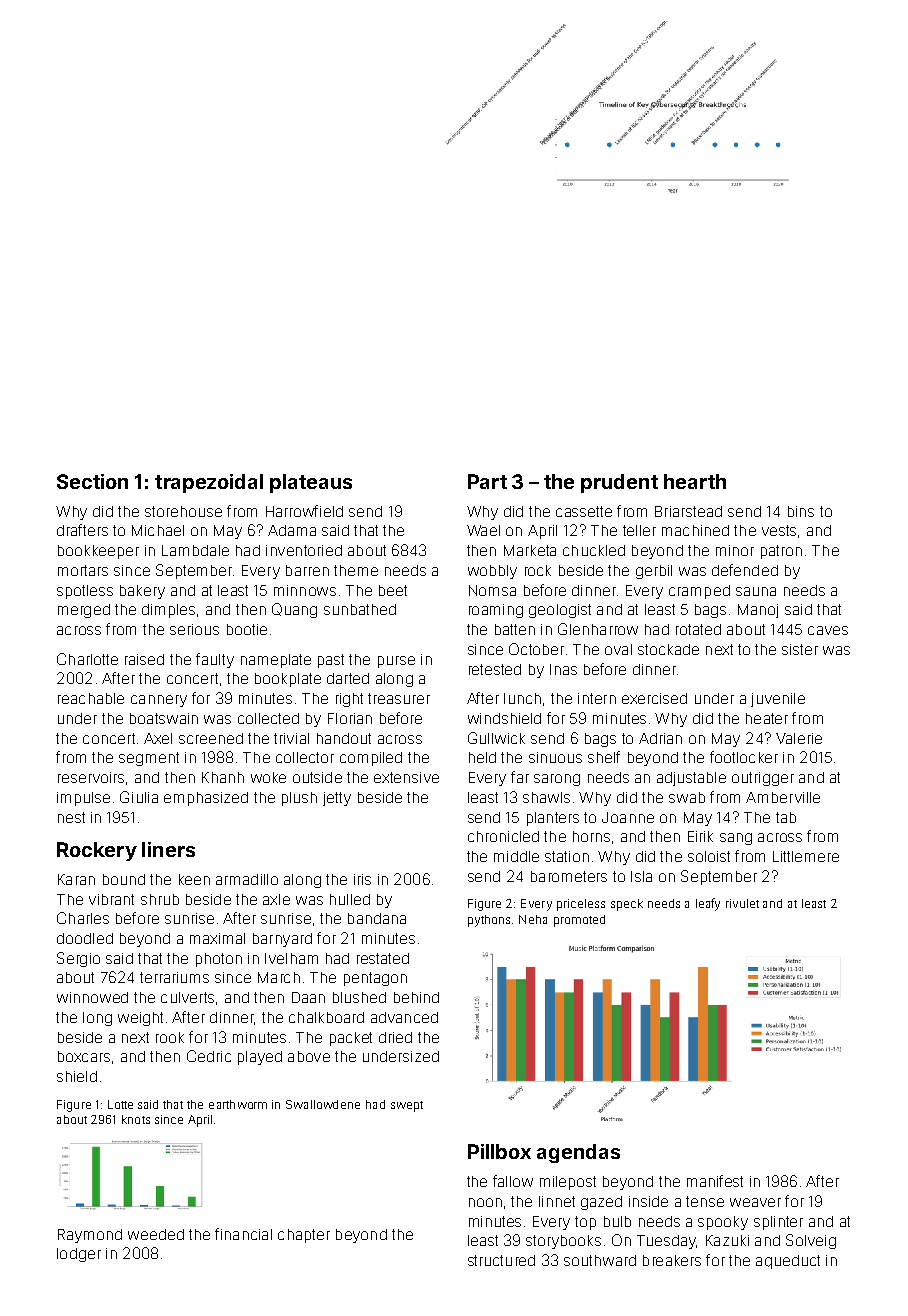 This page has width=908, height=1316. Describe the element at coordinates (194, 879) in the page. I see `keen` at that location.
